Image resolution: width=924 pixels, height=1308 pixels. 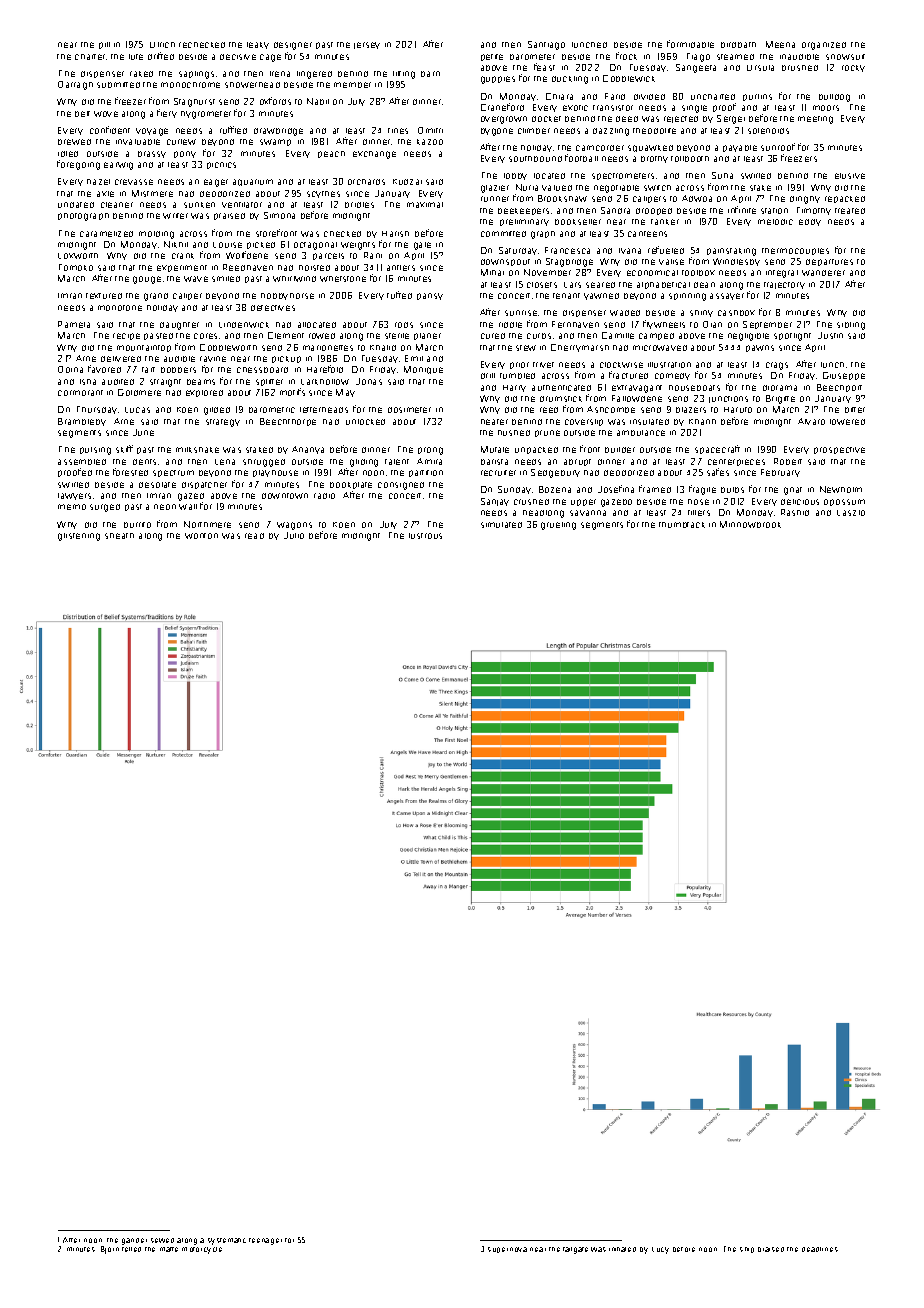 What do you see at coordinates (119, 536) in the screenshot?
I see `sheath` at bounding box center [119, 536].
